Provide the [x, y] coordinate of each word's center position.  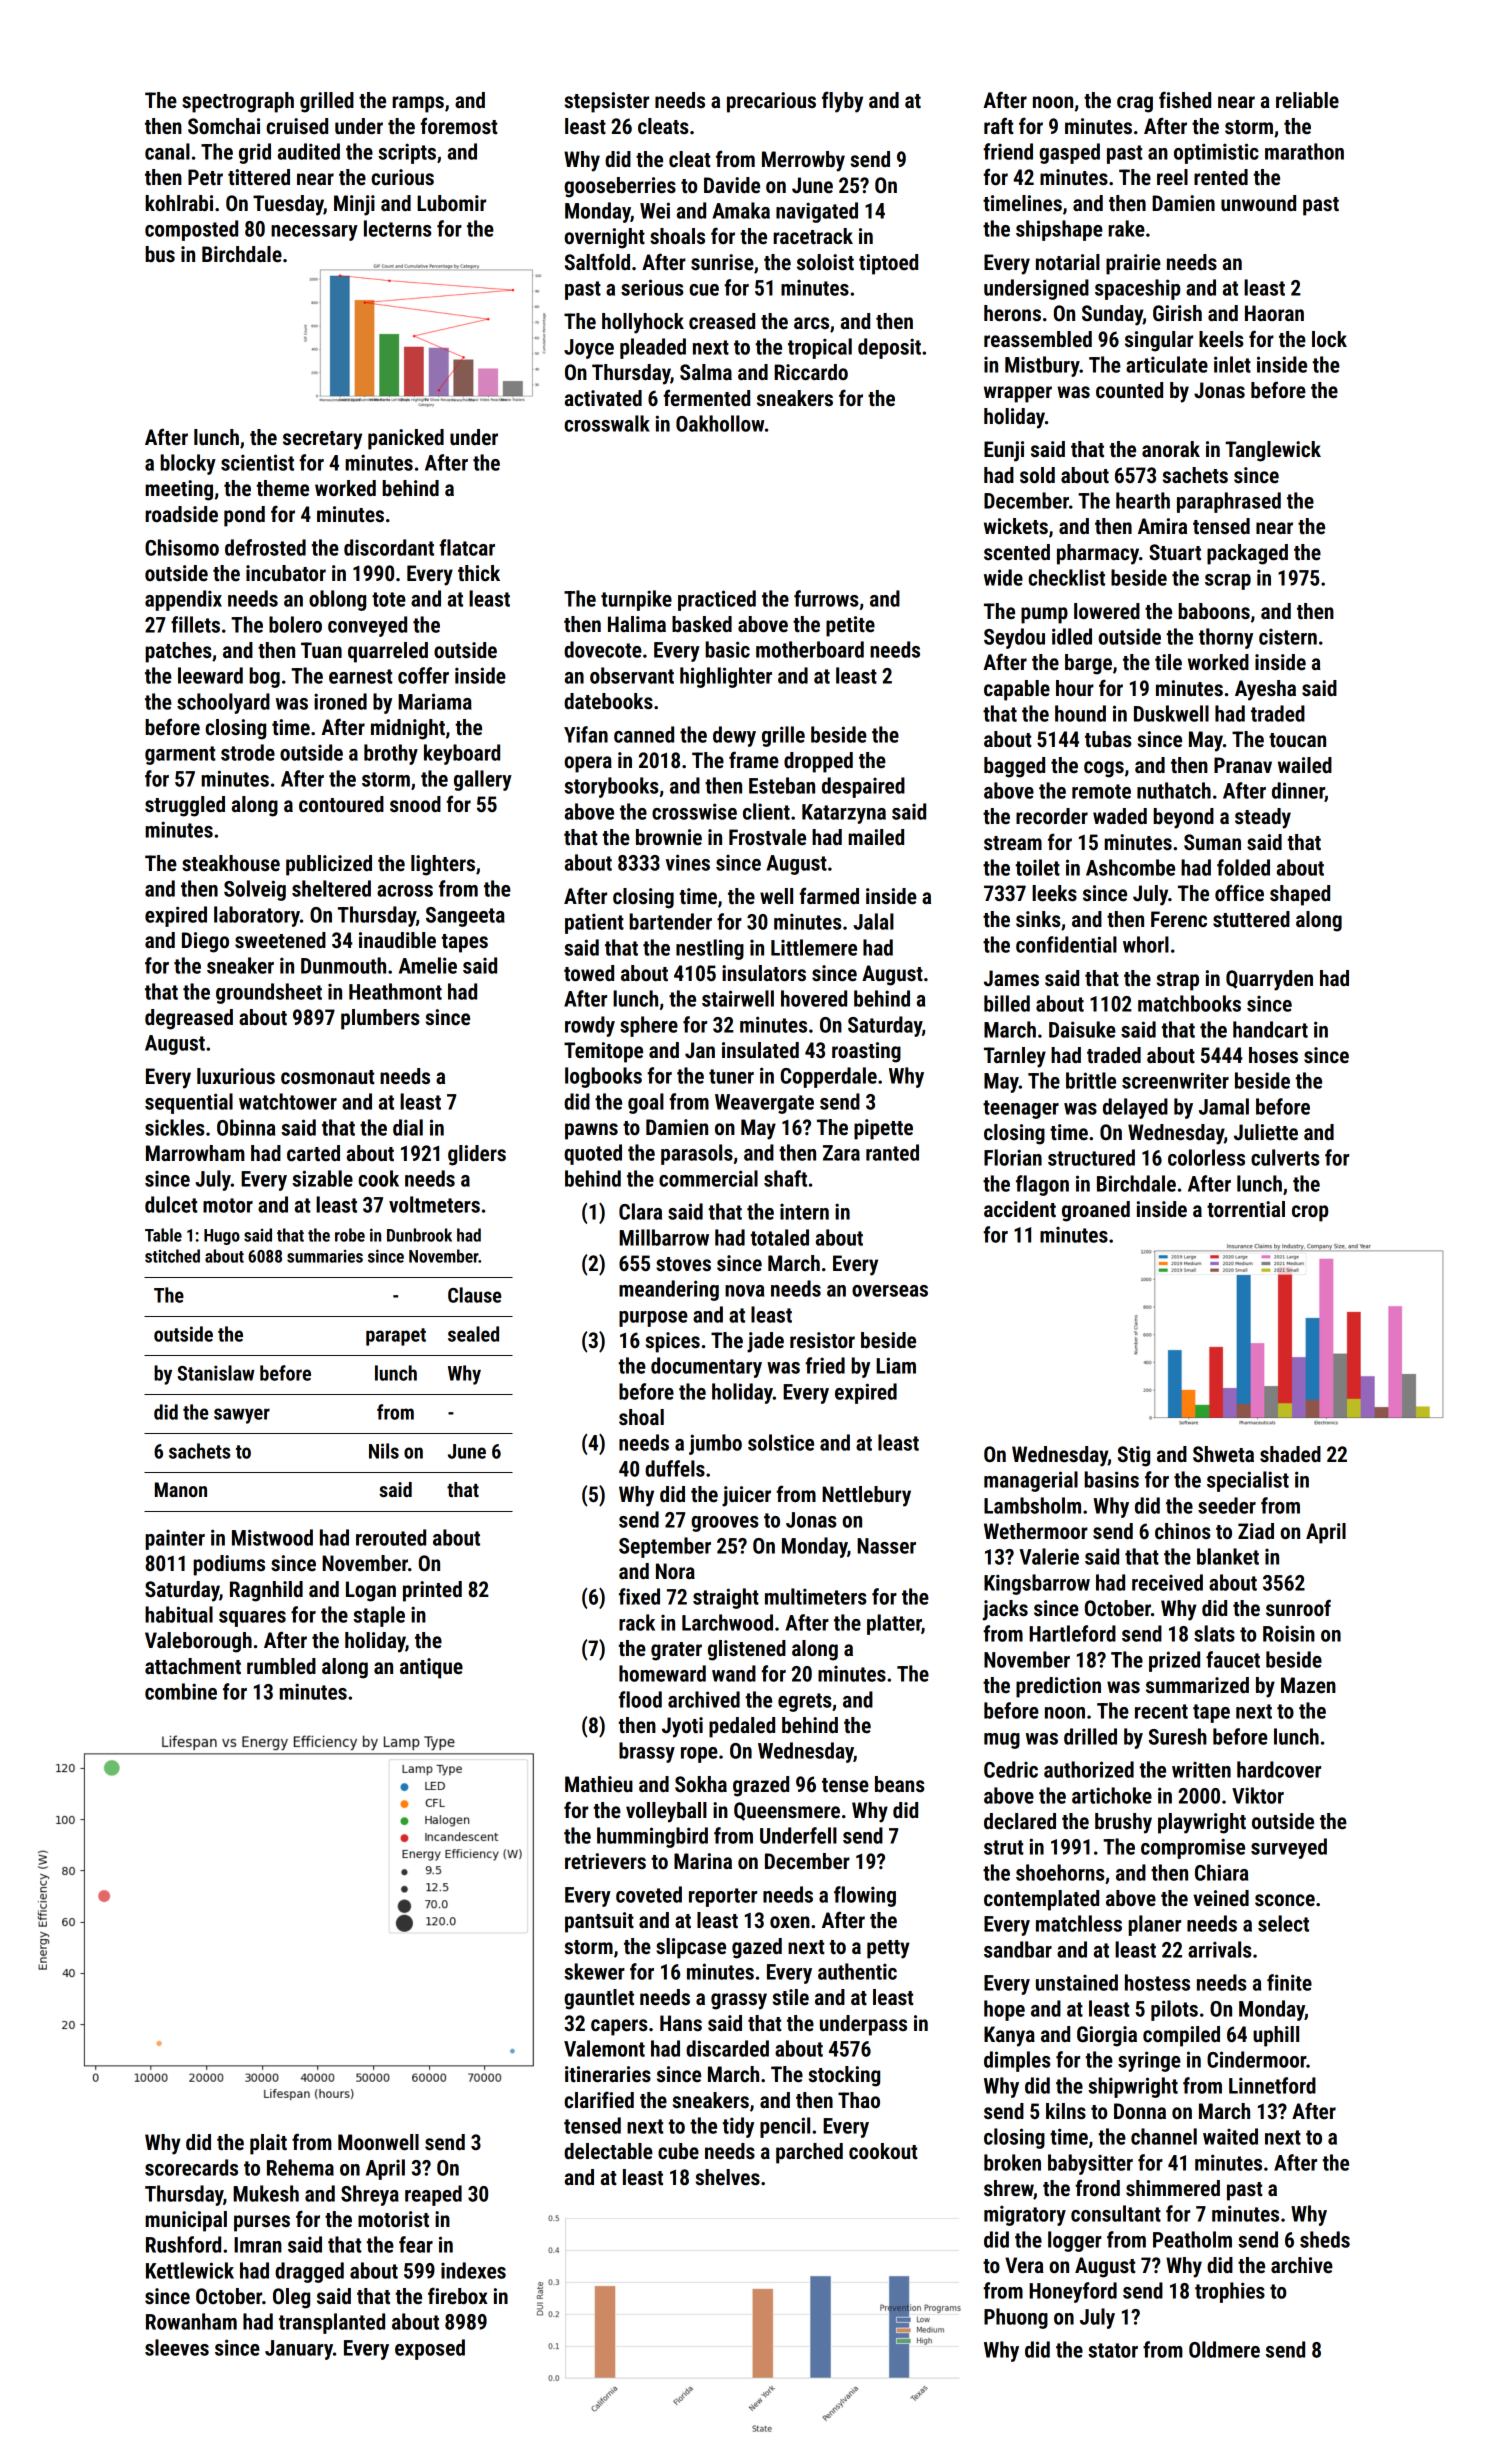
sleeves [177, 2347]
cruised [297, 126]
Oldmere [1224, 2349]
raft [999, 126]
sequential [189, 1103]
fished [1185, 99]
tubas [1108, 739]
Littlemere [814, 947]
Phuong [1016, 2318]
